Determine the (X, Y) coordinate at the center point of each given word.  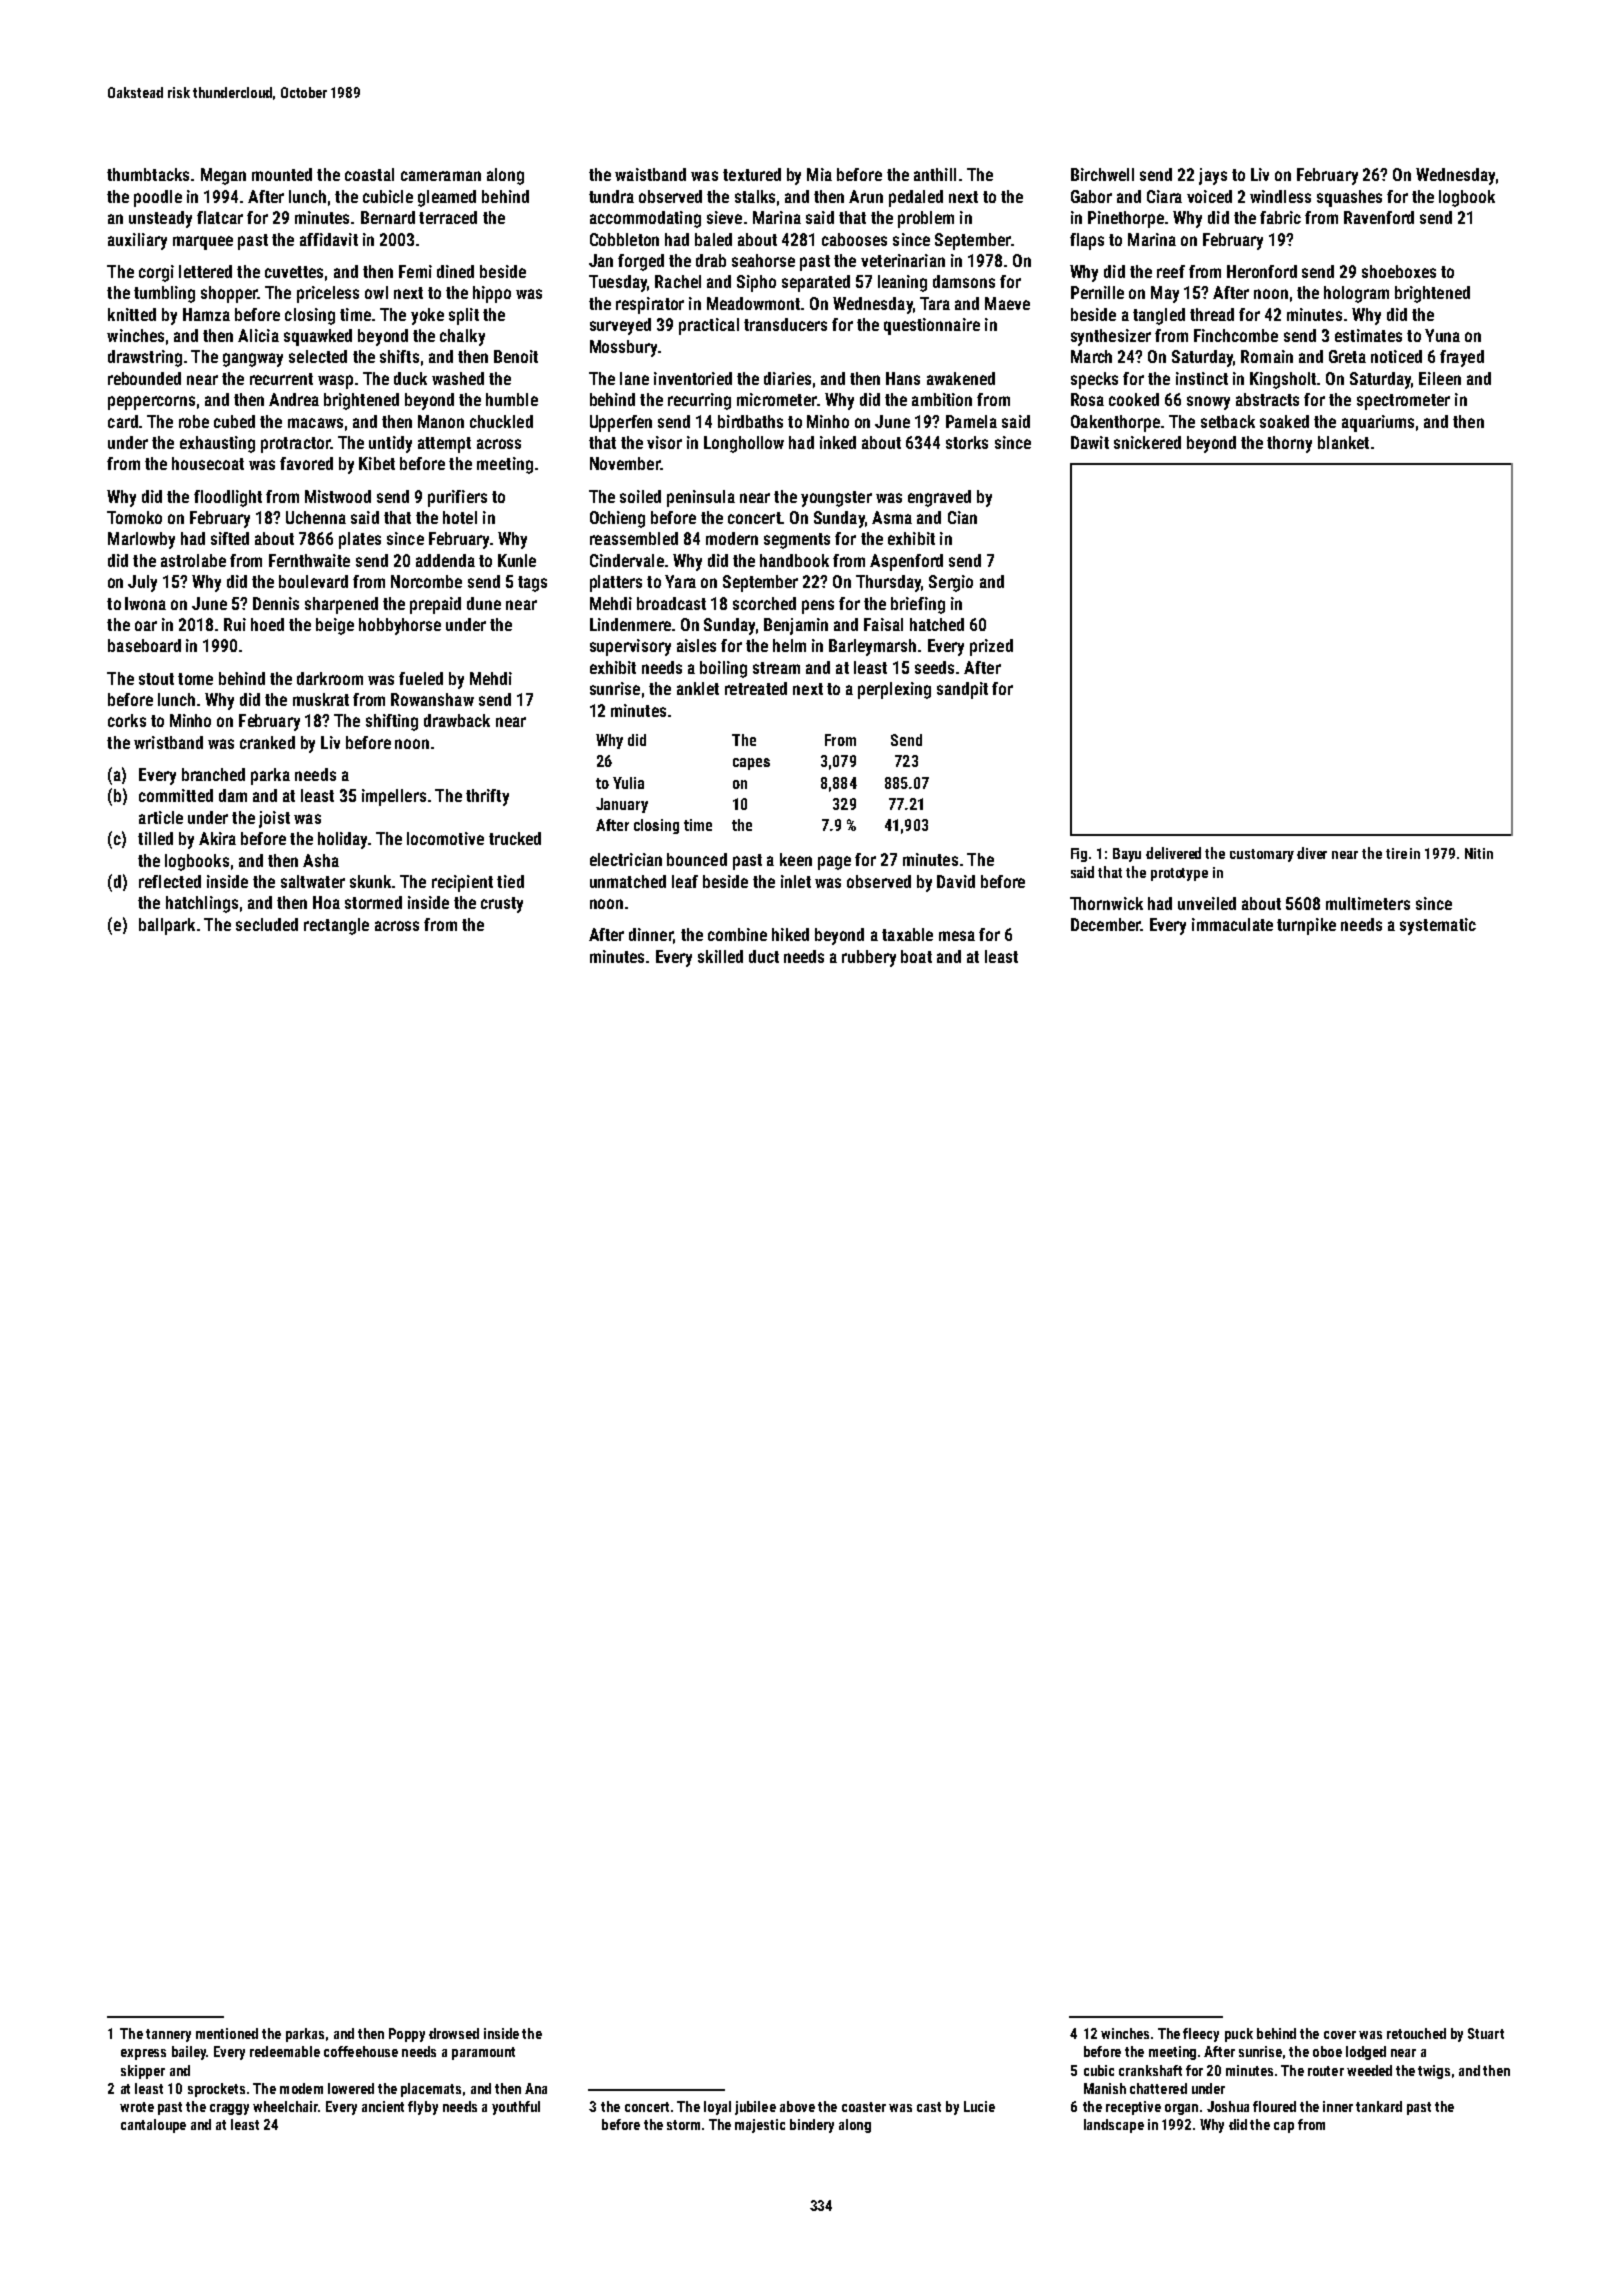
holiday (342, 840)
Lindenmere (630, 624)
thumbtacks (148, 174)
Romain (1267, 356)
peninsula (701, 498)
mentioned (227, 2033)
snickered (1147, 442)
